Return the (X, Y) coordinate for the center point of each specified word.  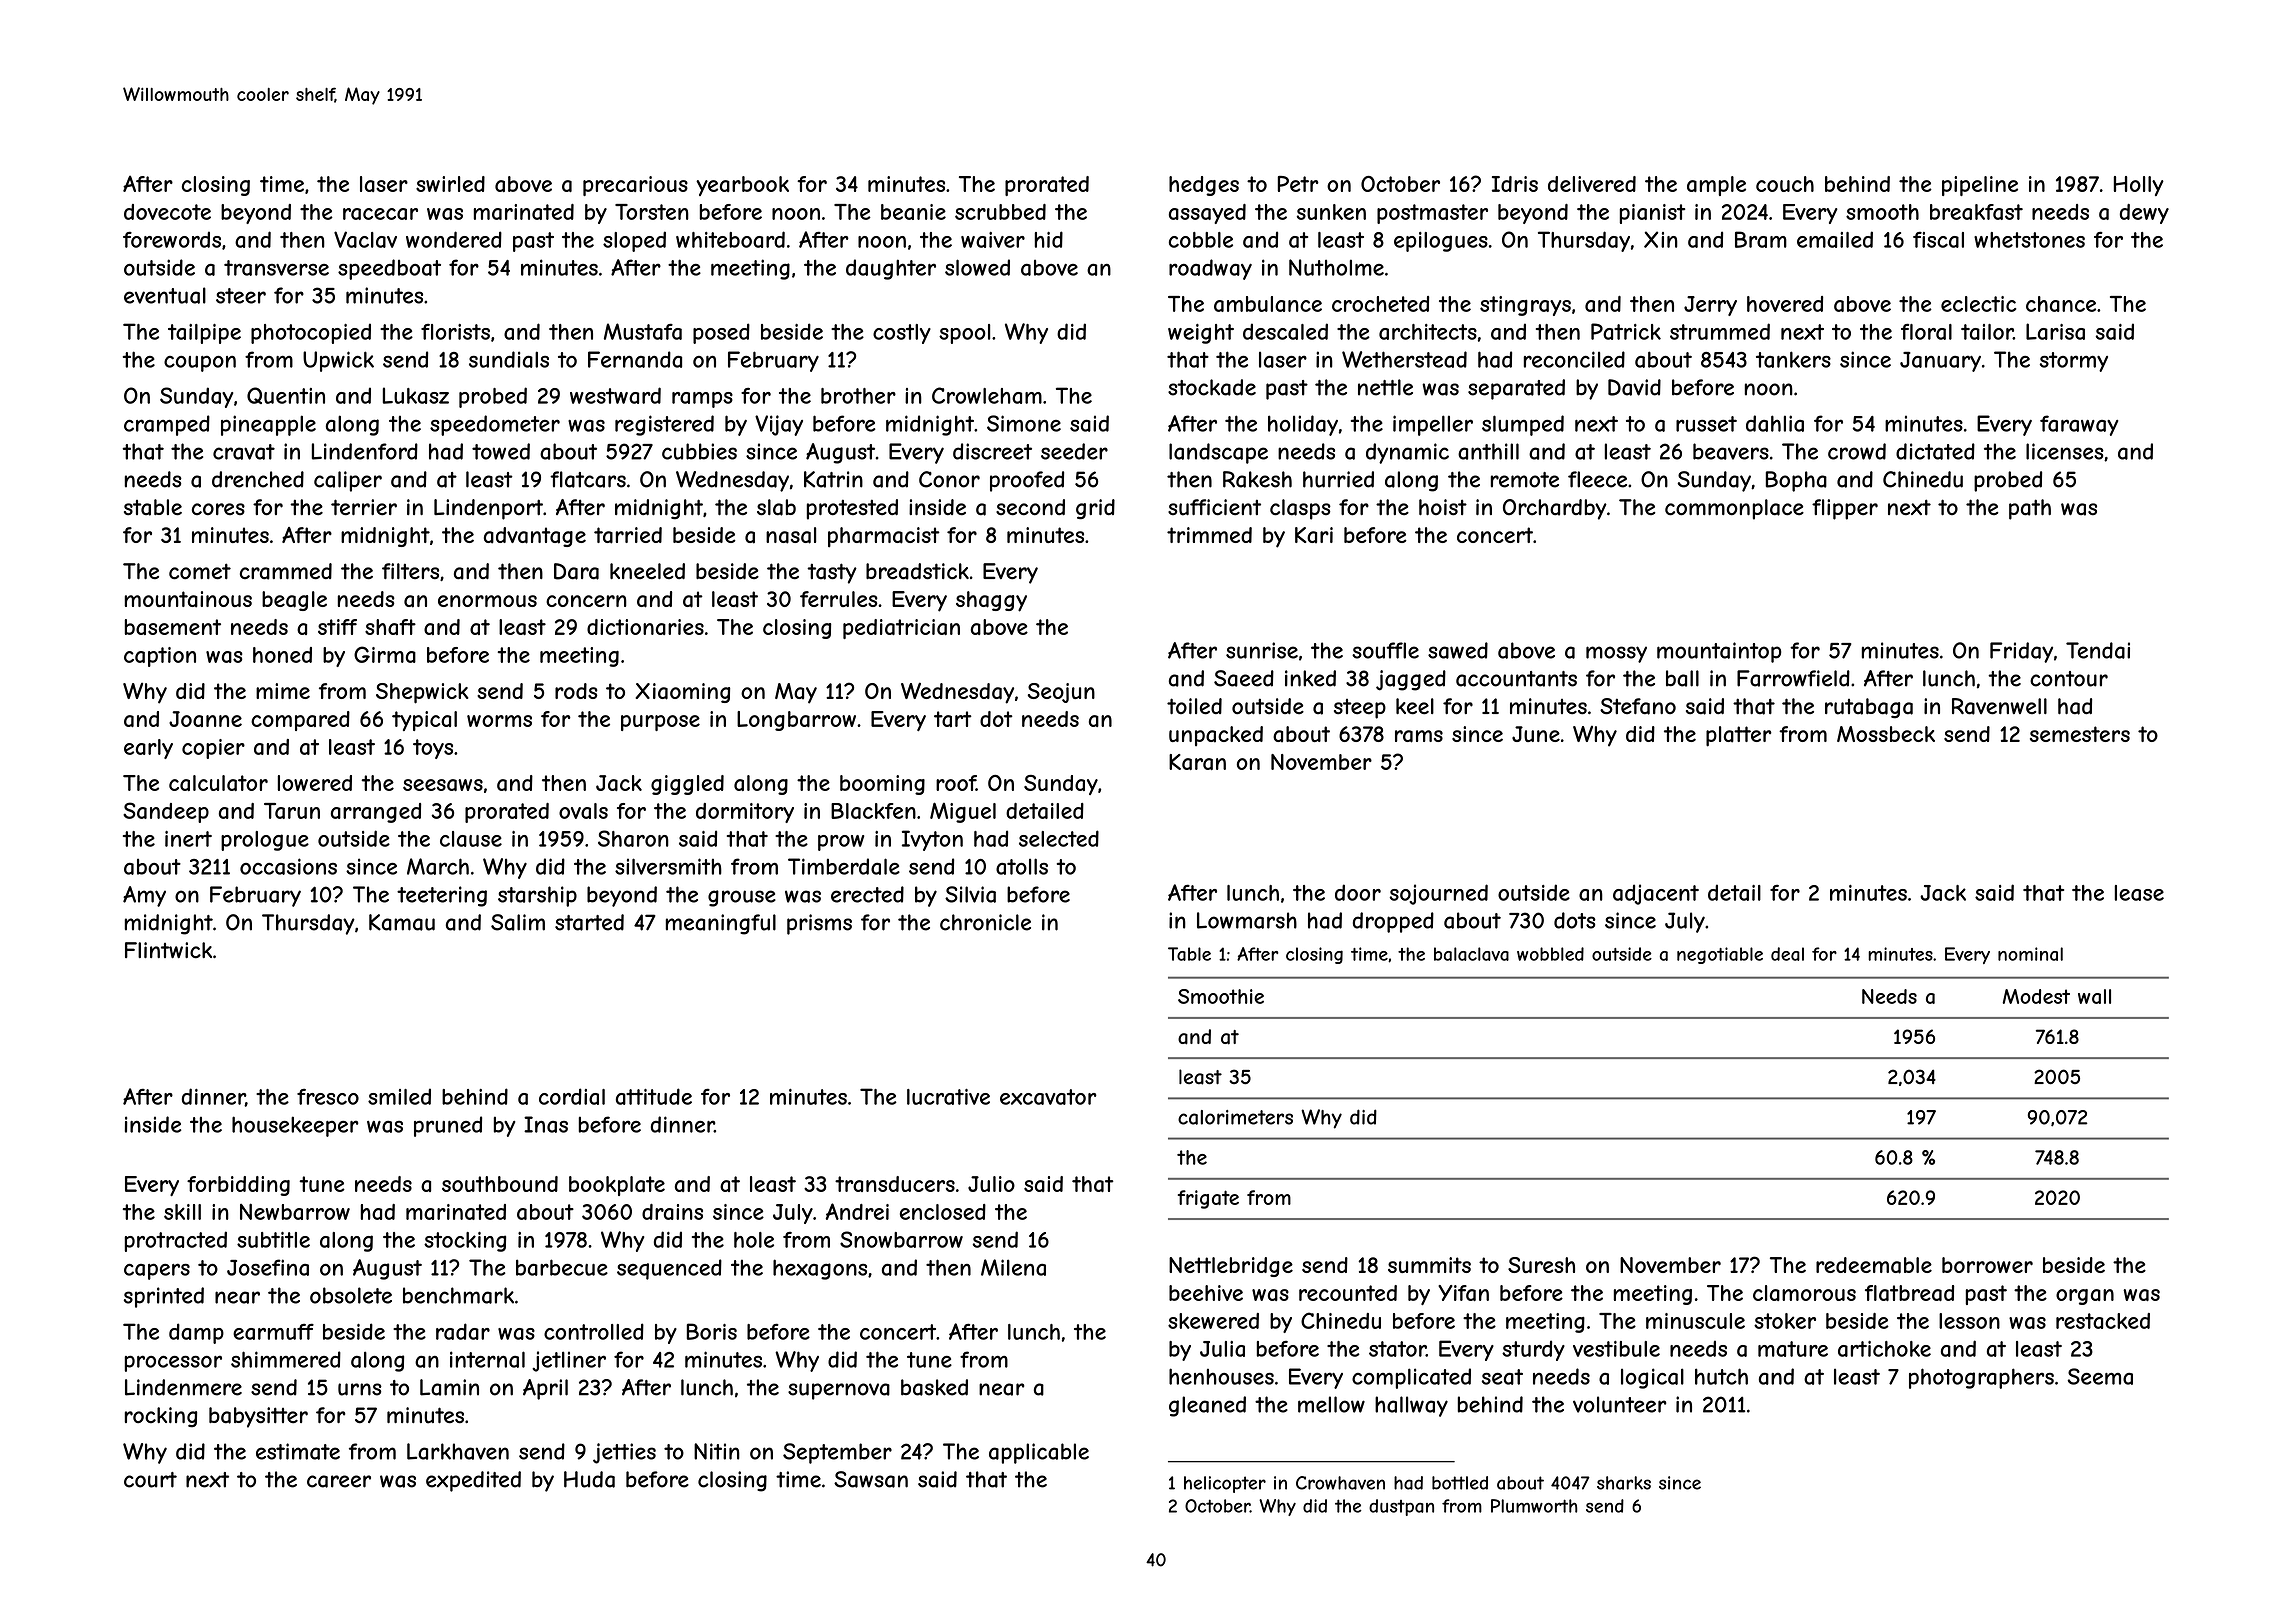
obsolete (351, 1295)
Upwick (338, 361)
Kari (1314, 535)
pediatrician (901, 629)
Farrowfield (1793, 678)
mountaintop (1719, 652)
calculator (218, 783)
